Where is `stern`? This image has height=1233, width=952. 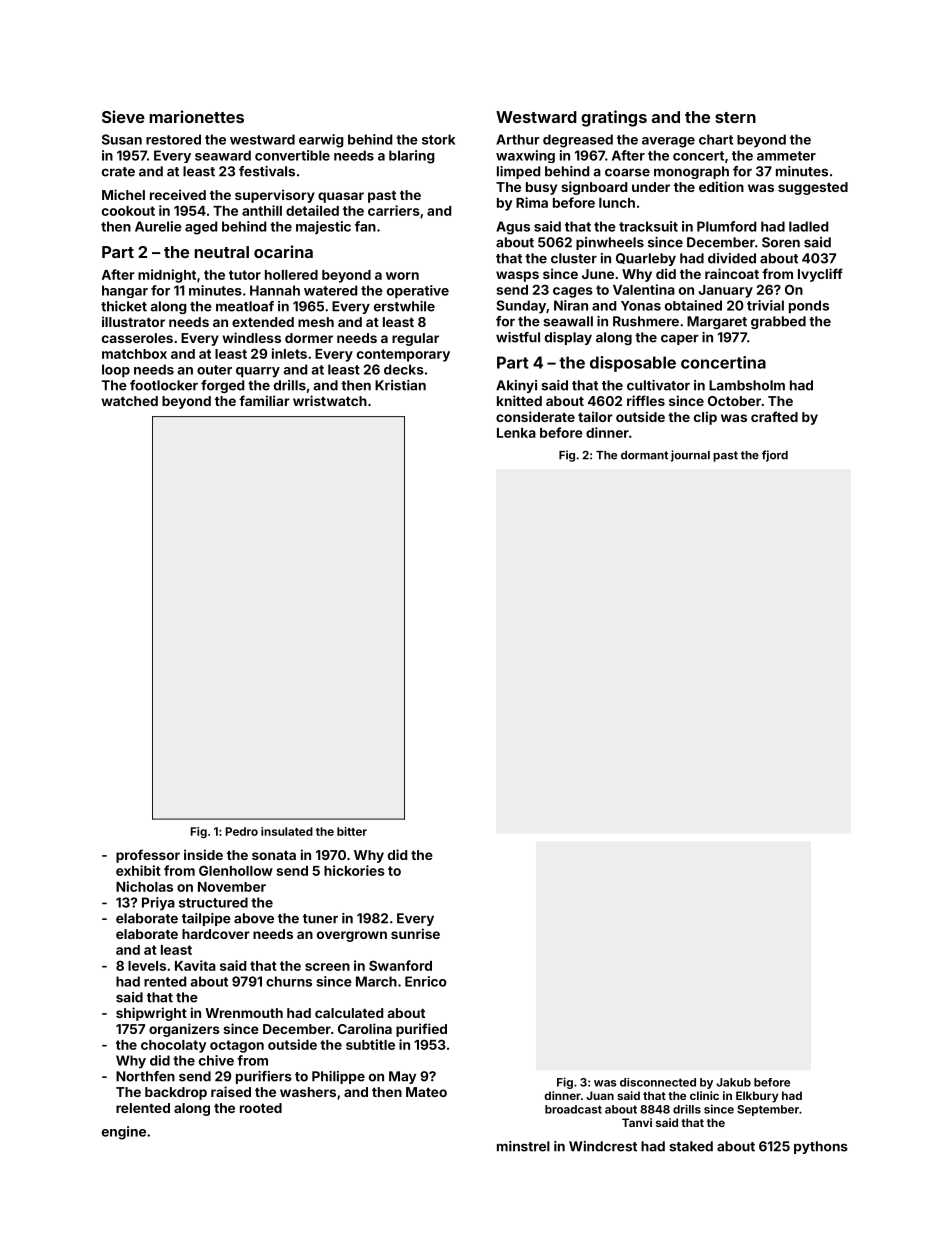
stern is located at coordinates (735, 117).
